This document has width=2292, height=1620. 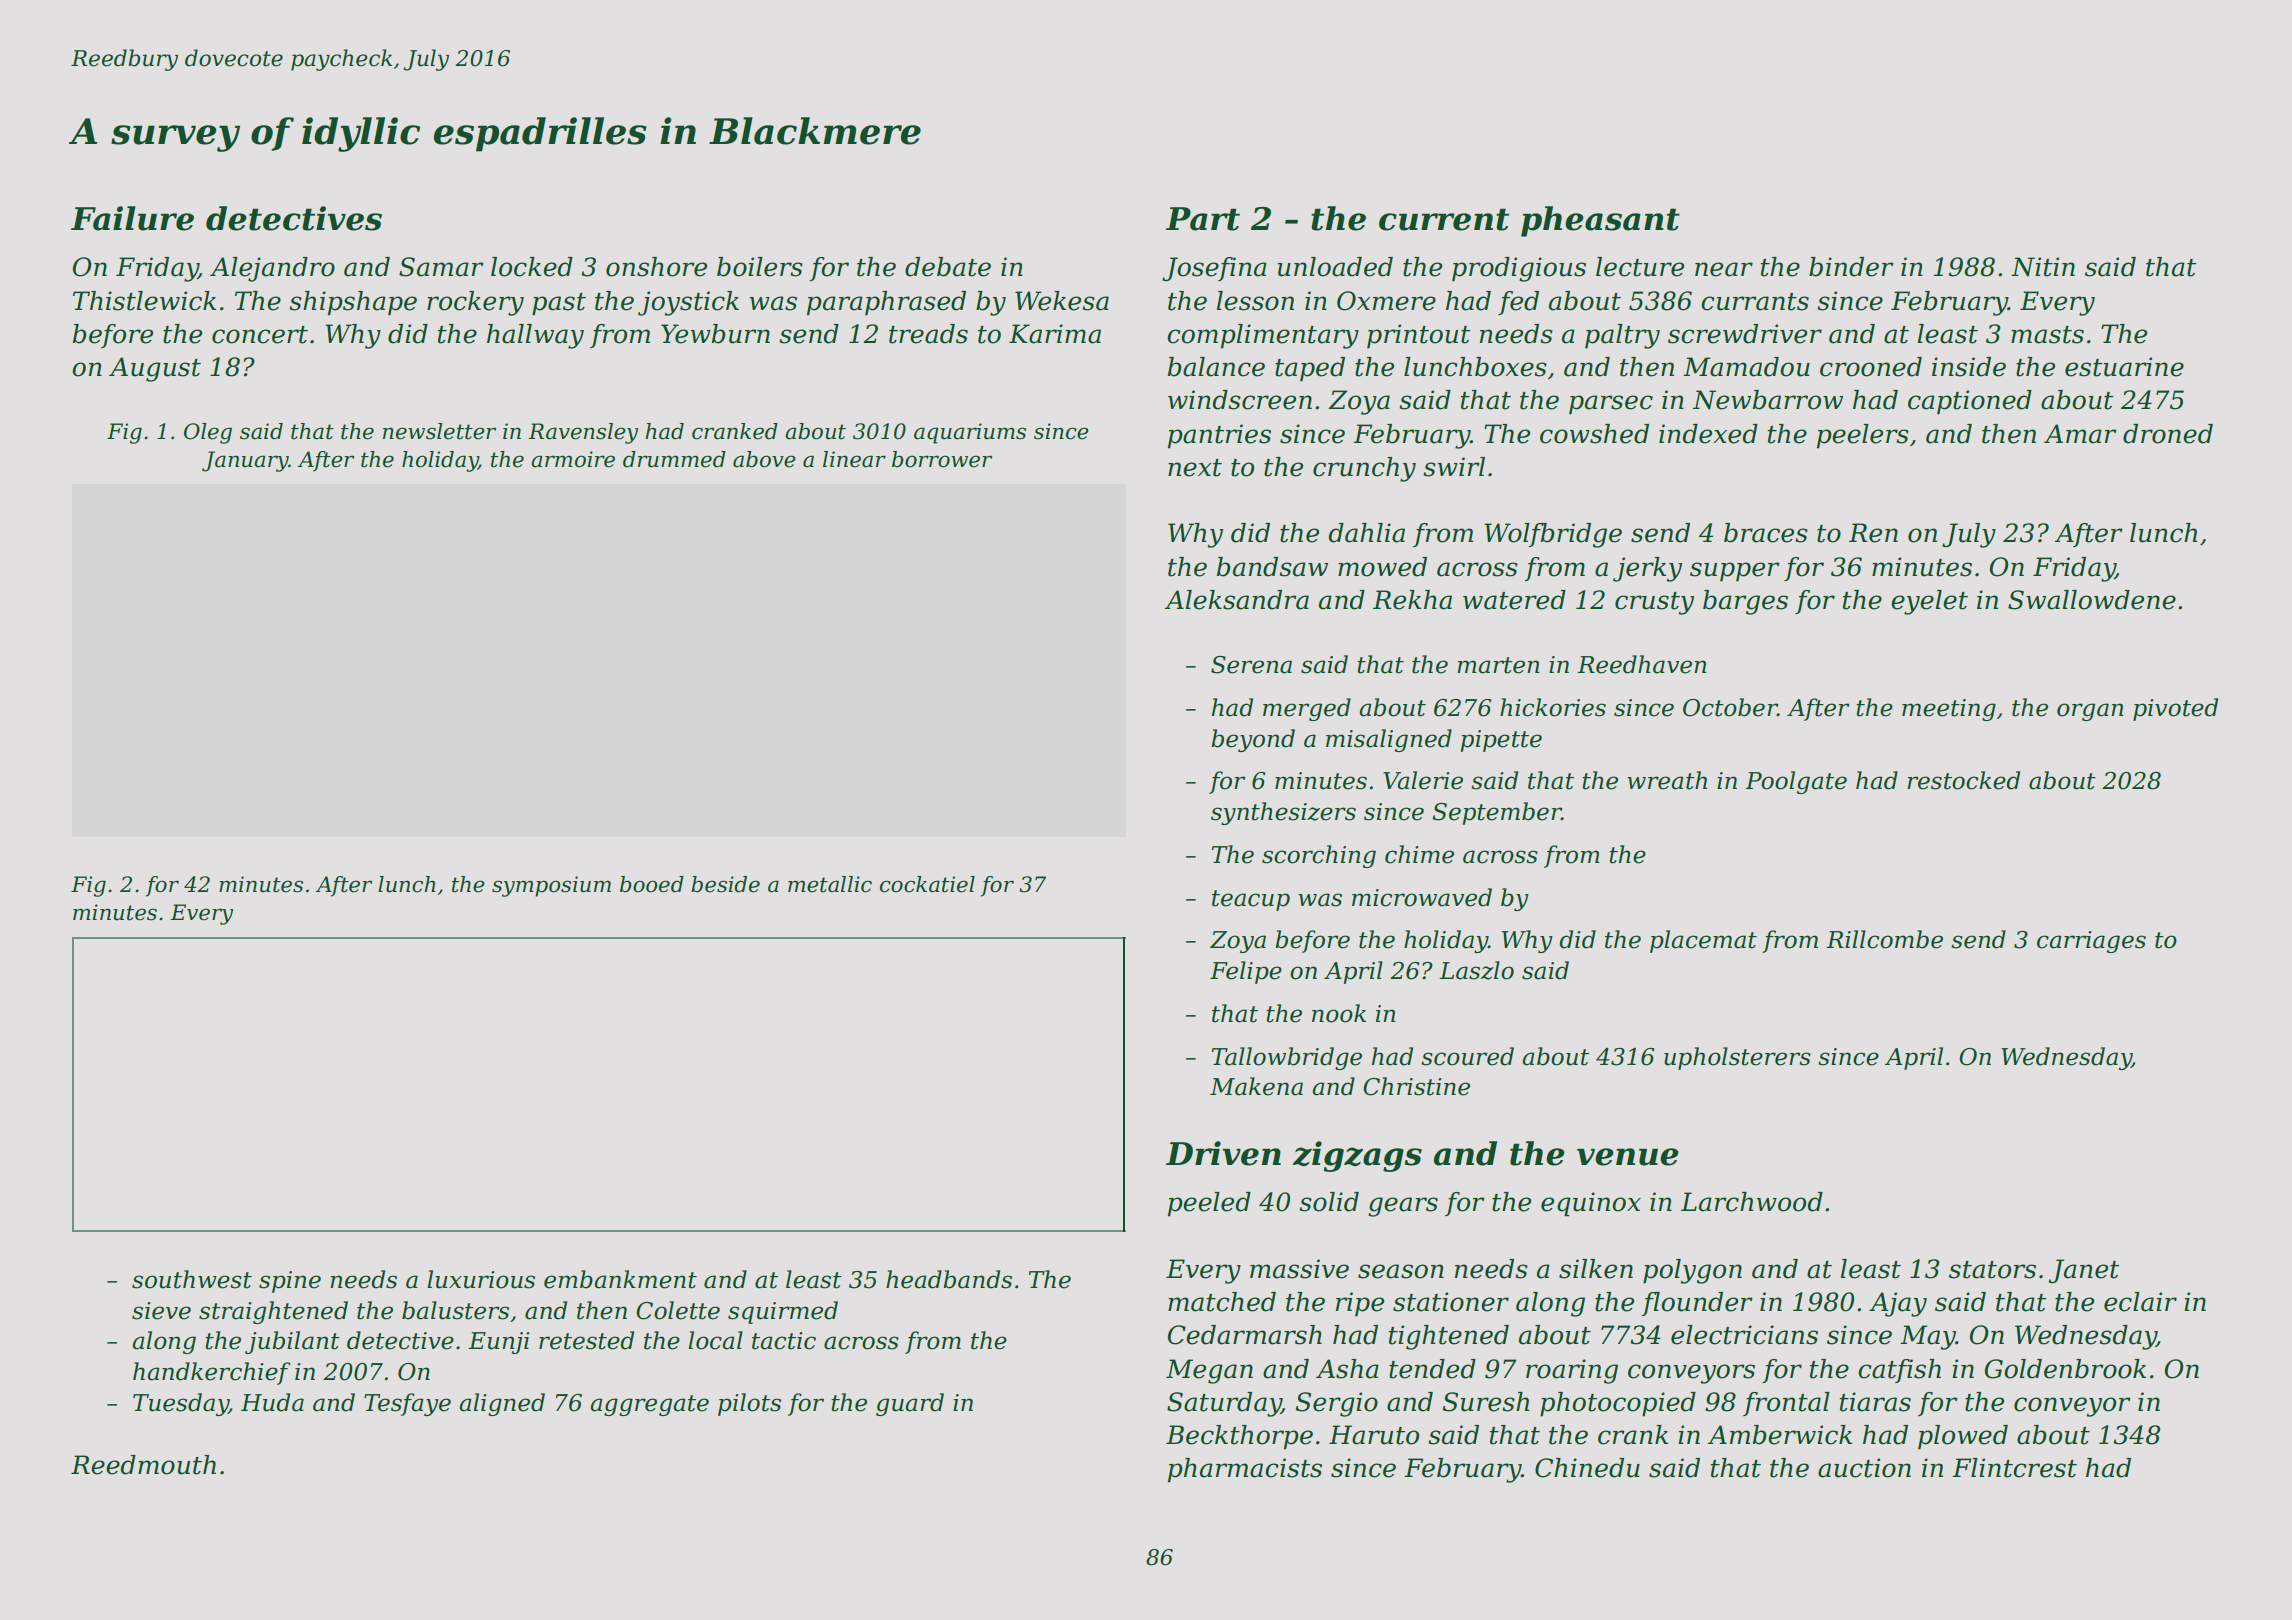 I want to click on upholsterers, so click(x=1737, y=1058).
